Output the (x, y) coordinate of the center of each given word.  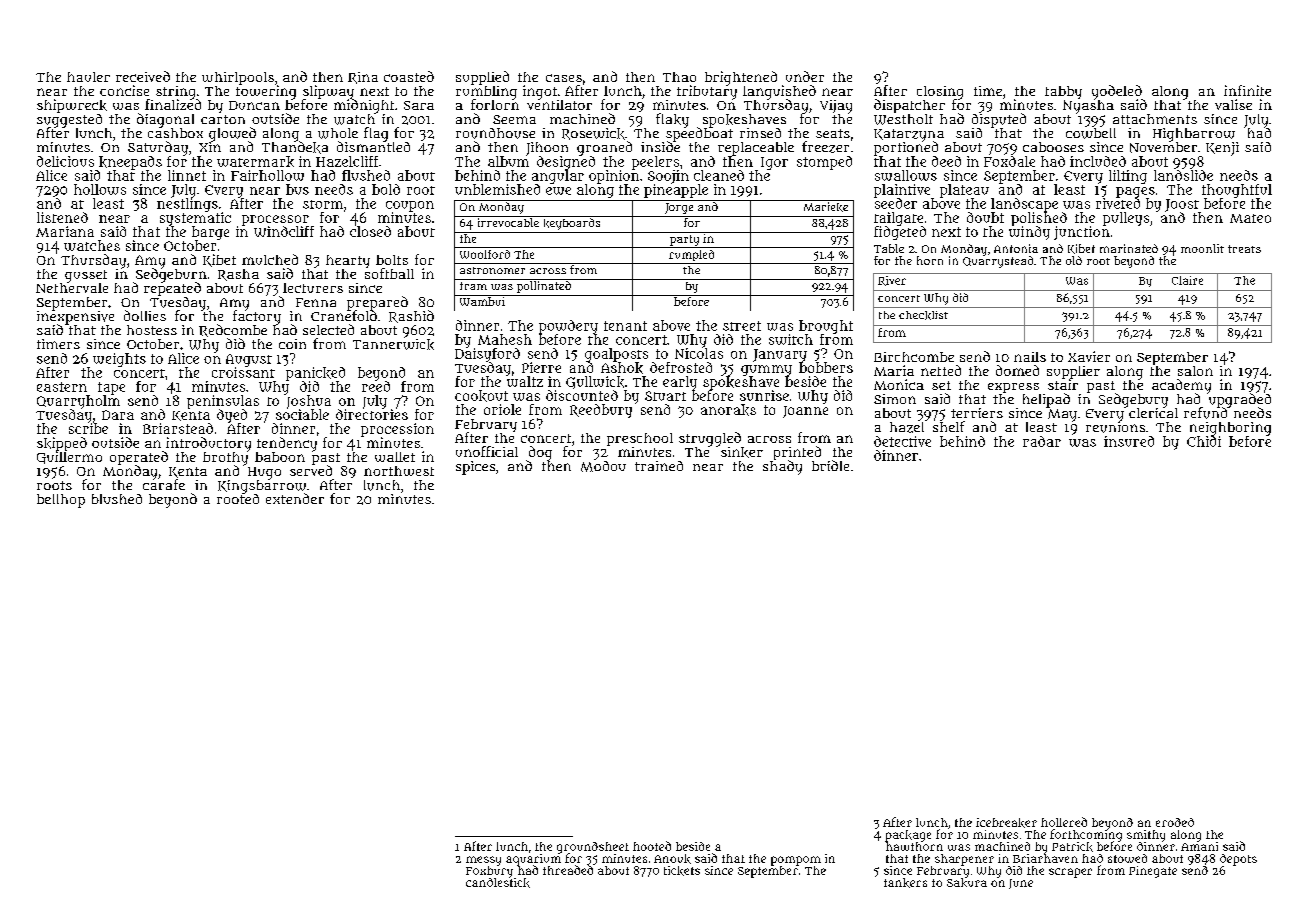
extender (295, 498)
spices (475, 468)
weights (119, 360)
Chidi (1204, 441)
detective (902, 441)
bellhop (61, 501)
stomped (824, 163)
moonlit (1202, 248)
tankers (905, 883)
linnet (187, 175)
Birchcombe (914, 357)
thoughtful (1237, 191)
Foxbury (489, 872)
